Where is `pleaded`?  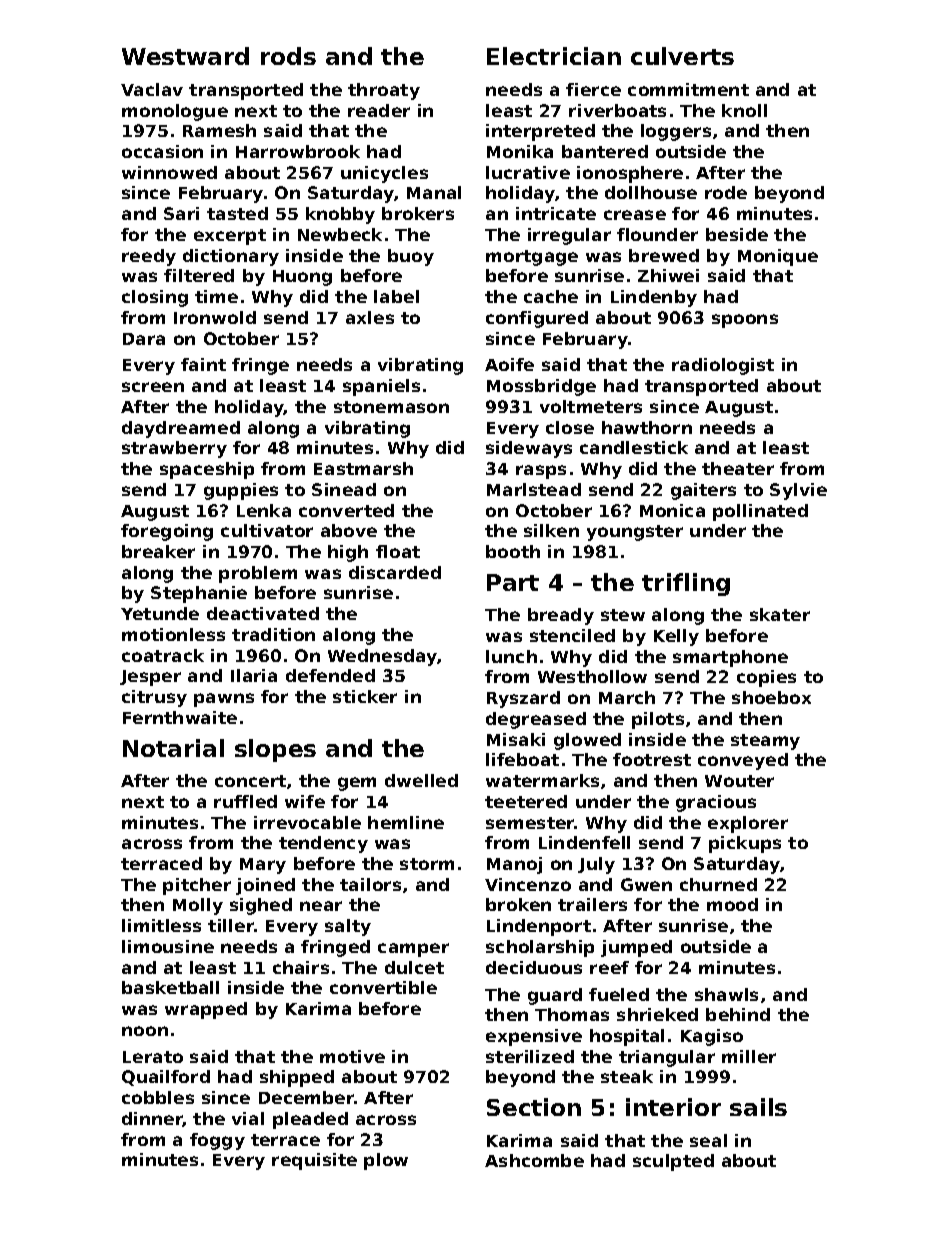
pleaded is located at coordinates (310, 1120).
